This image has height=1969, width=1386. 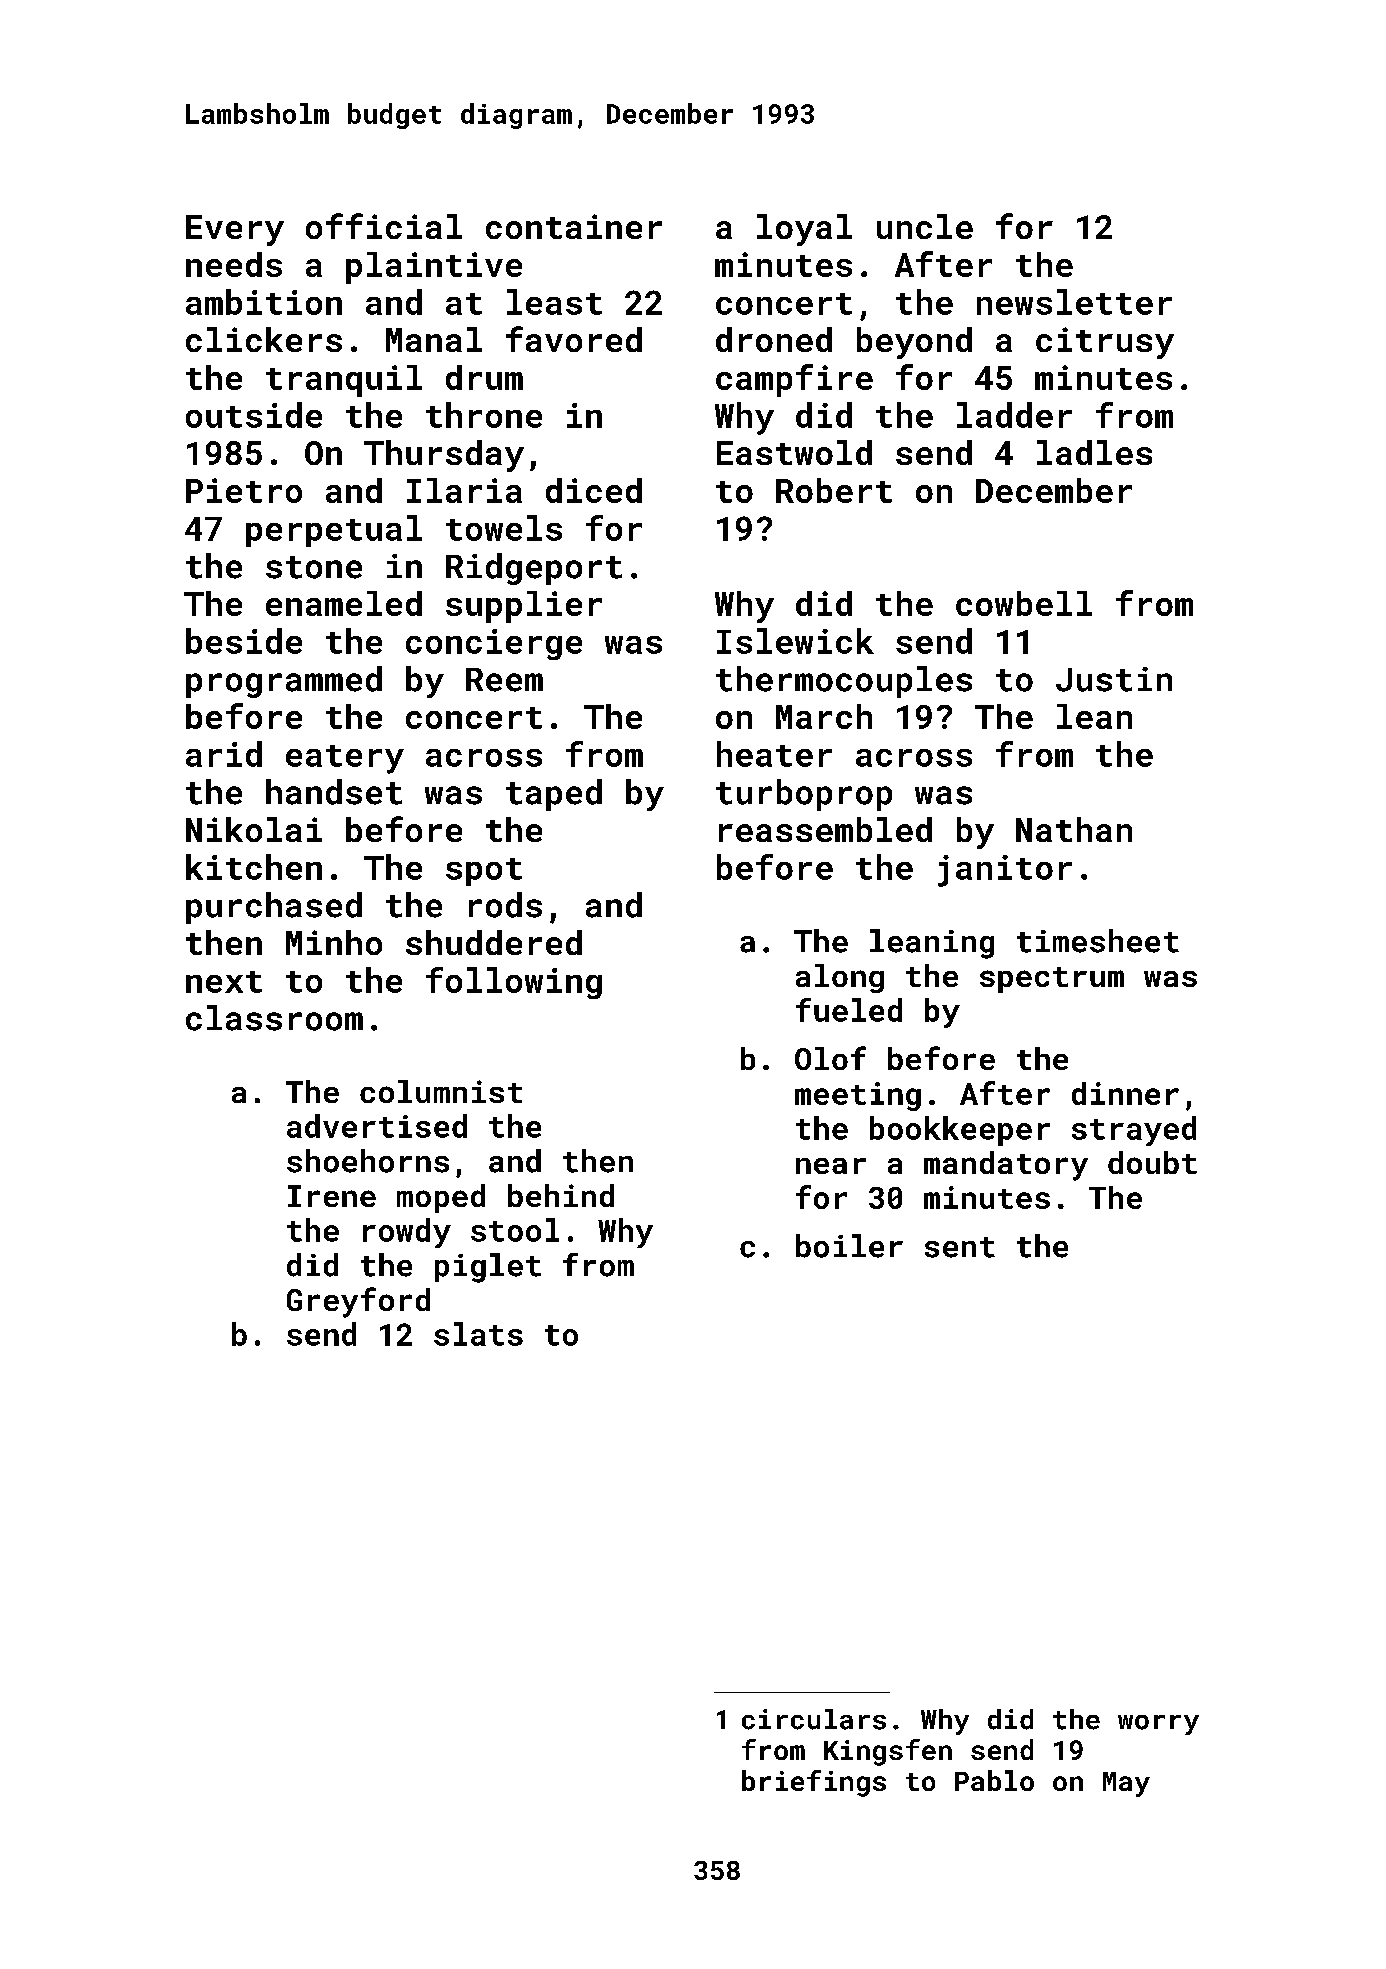 I want to click on loyal, so click(x=804, y=230).
